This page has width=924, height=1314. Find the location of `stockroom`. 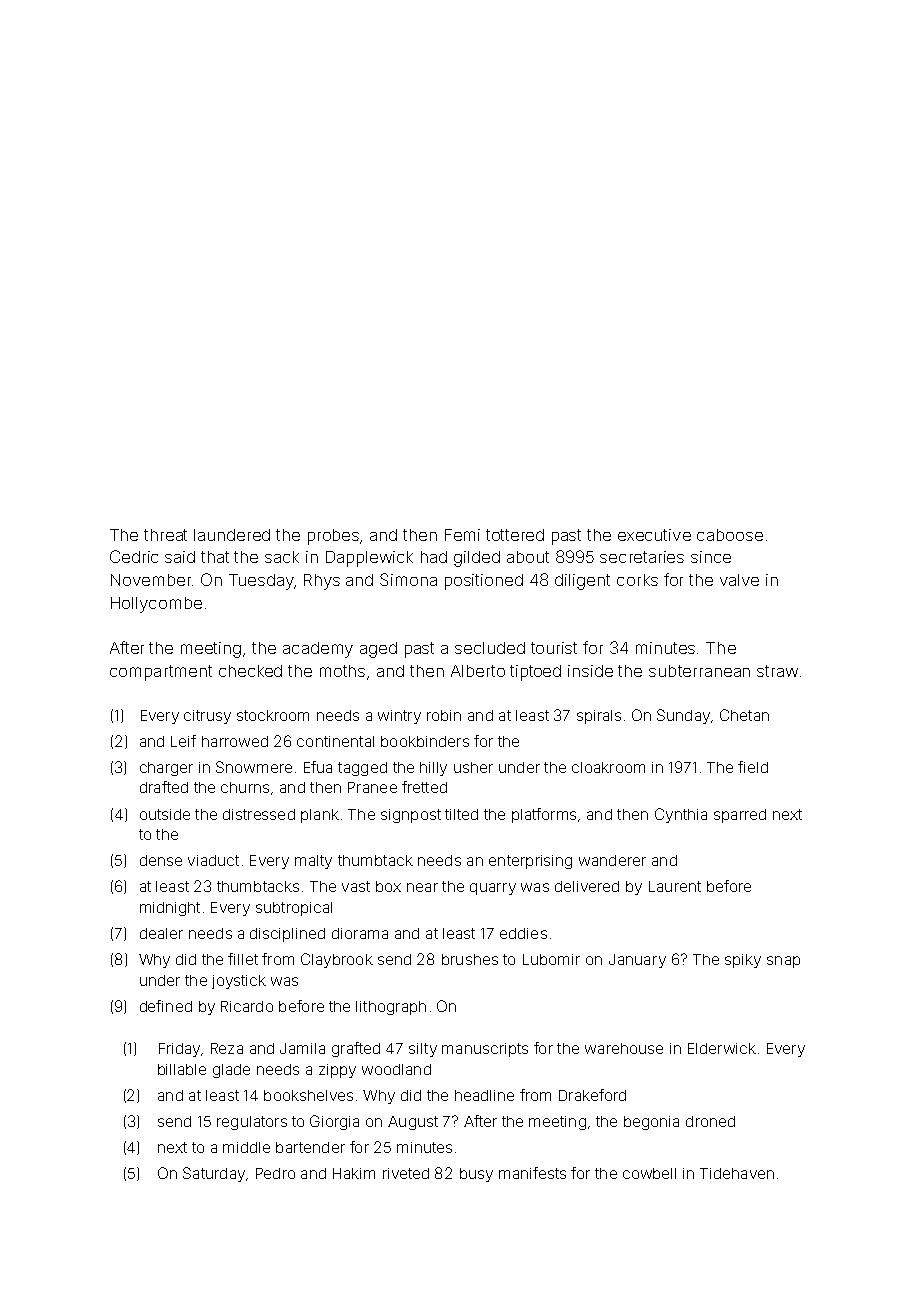

stockroom is located at coordinates (273, 715).
